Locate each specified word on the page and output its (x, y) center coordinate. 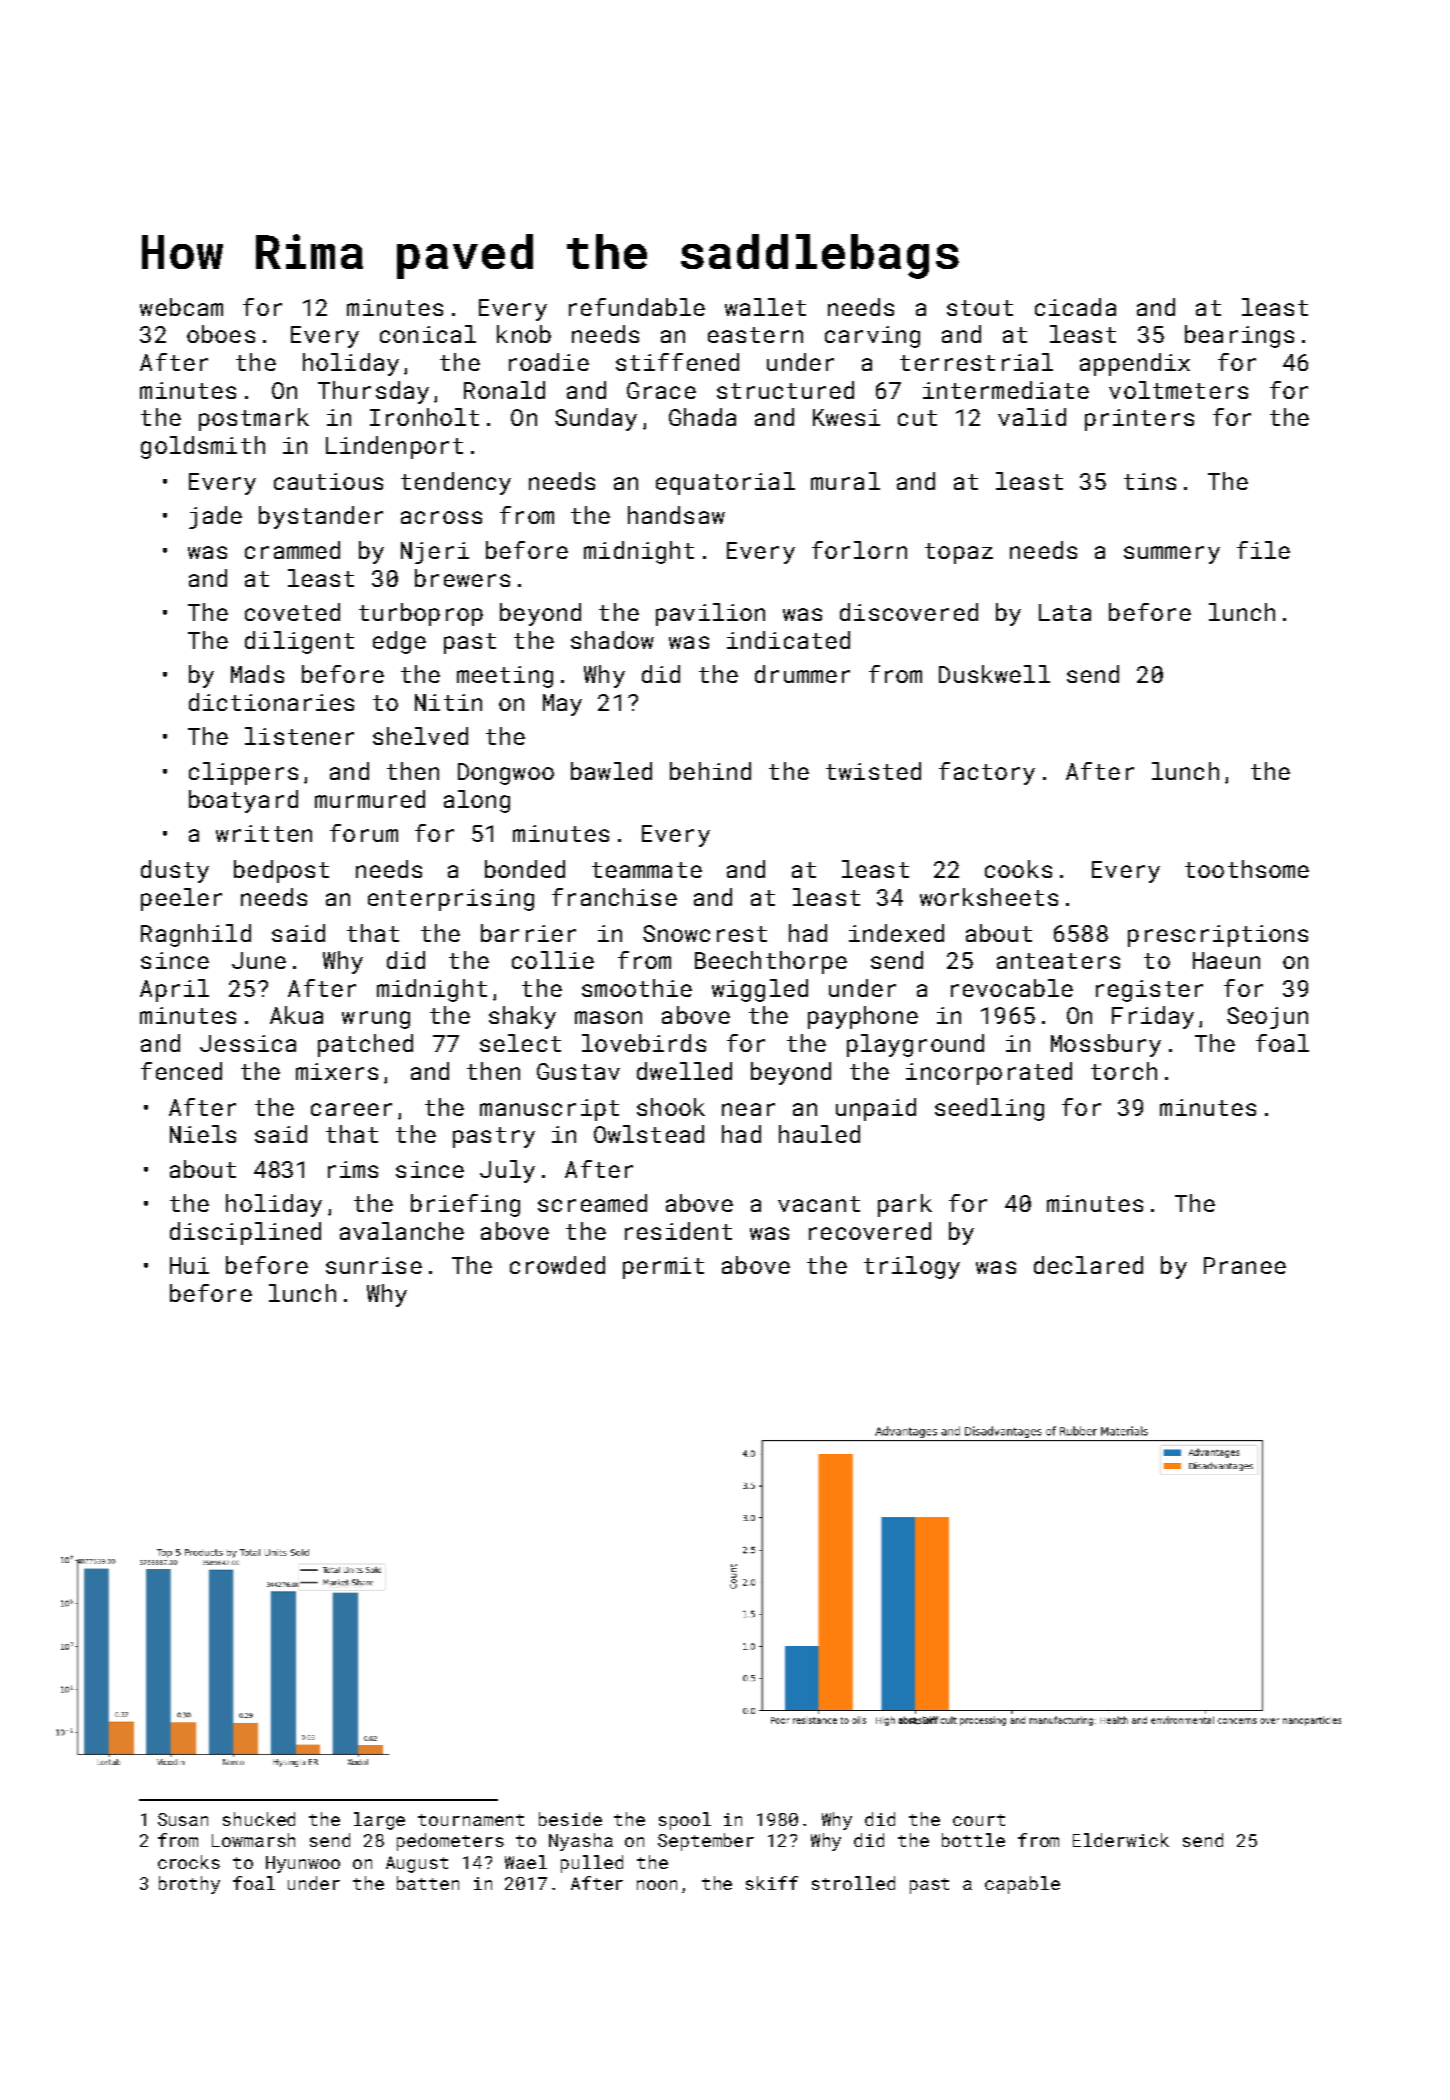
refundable (637, 307)
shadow (612, 640)
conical (428, 334)
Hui (189, 1265)
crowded (557, 1265)
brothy (189, 1885)
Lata (1065, 612)
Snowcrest (705, 933)
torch (1124, 1071)
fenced (181, 1071)
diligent (299, 642)
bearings (1239, 336)
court (979, 1820)
